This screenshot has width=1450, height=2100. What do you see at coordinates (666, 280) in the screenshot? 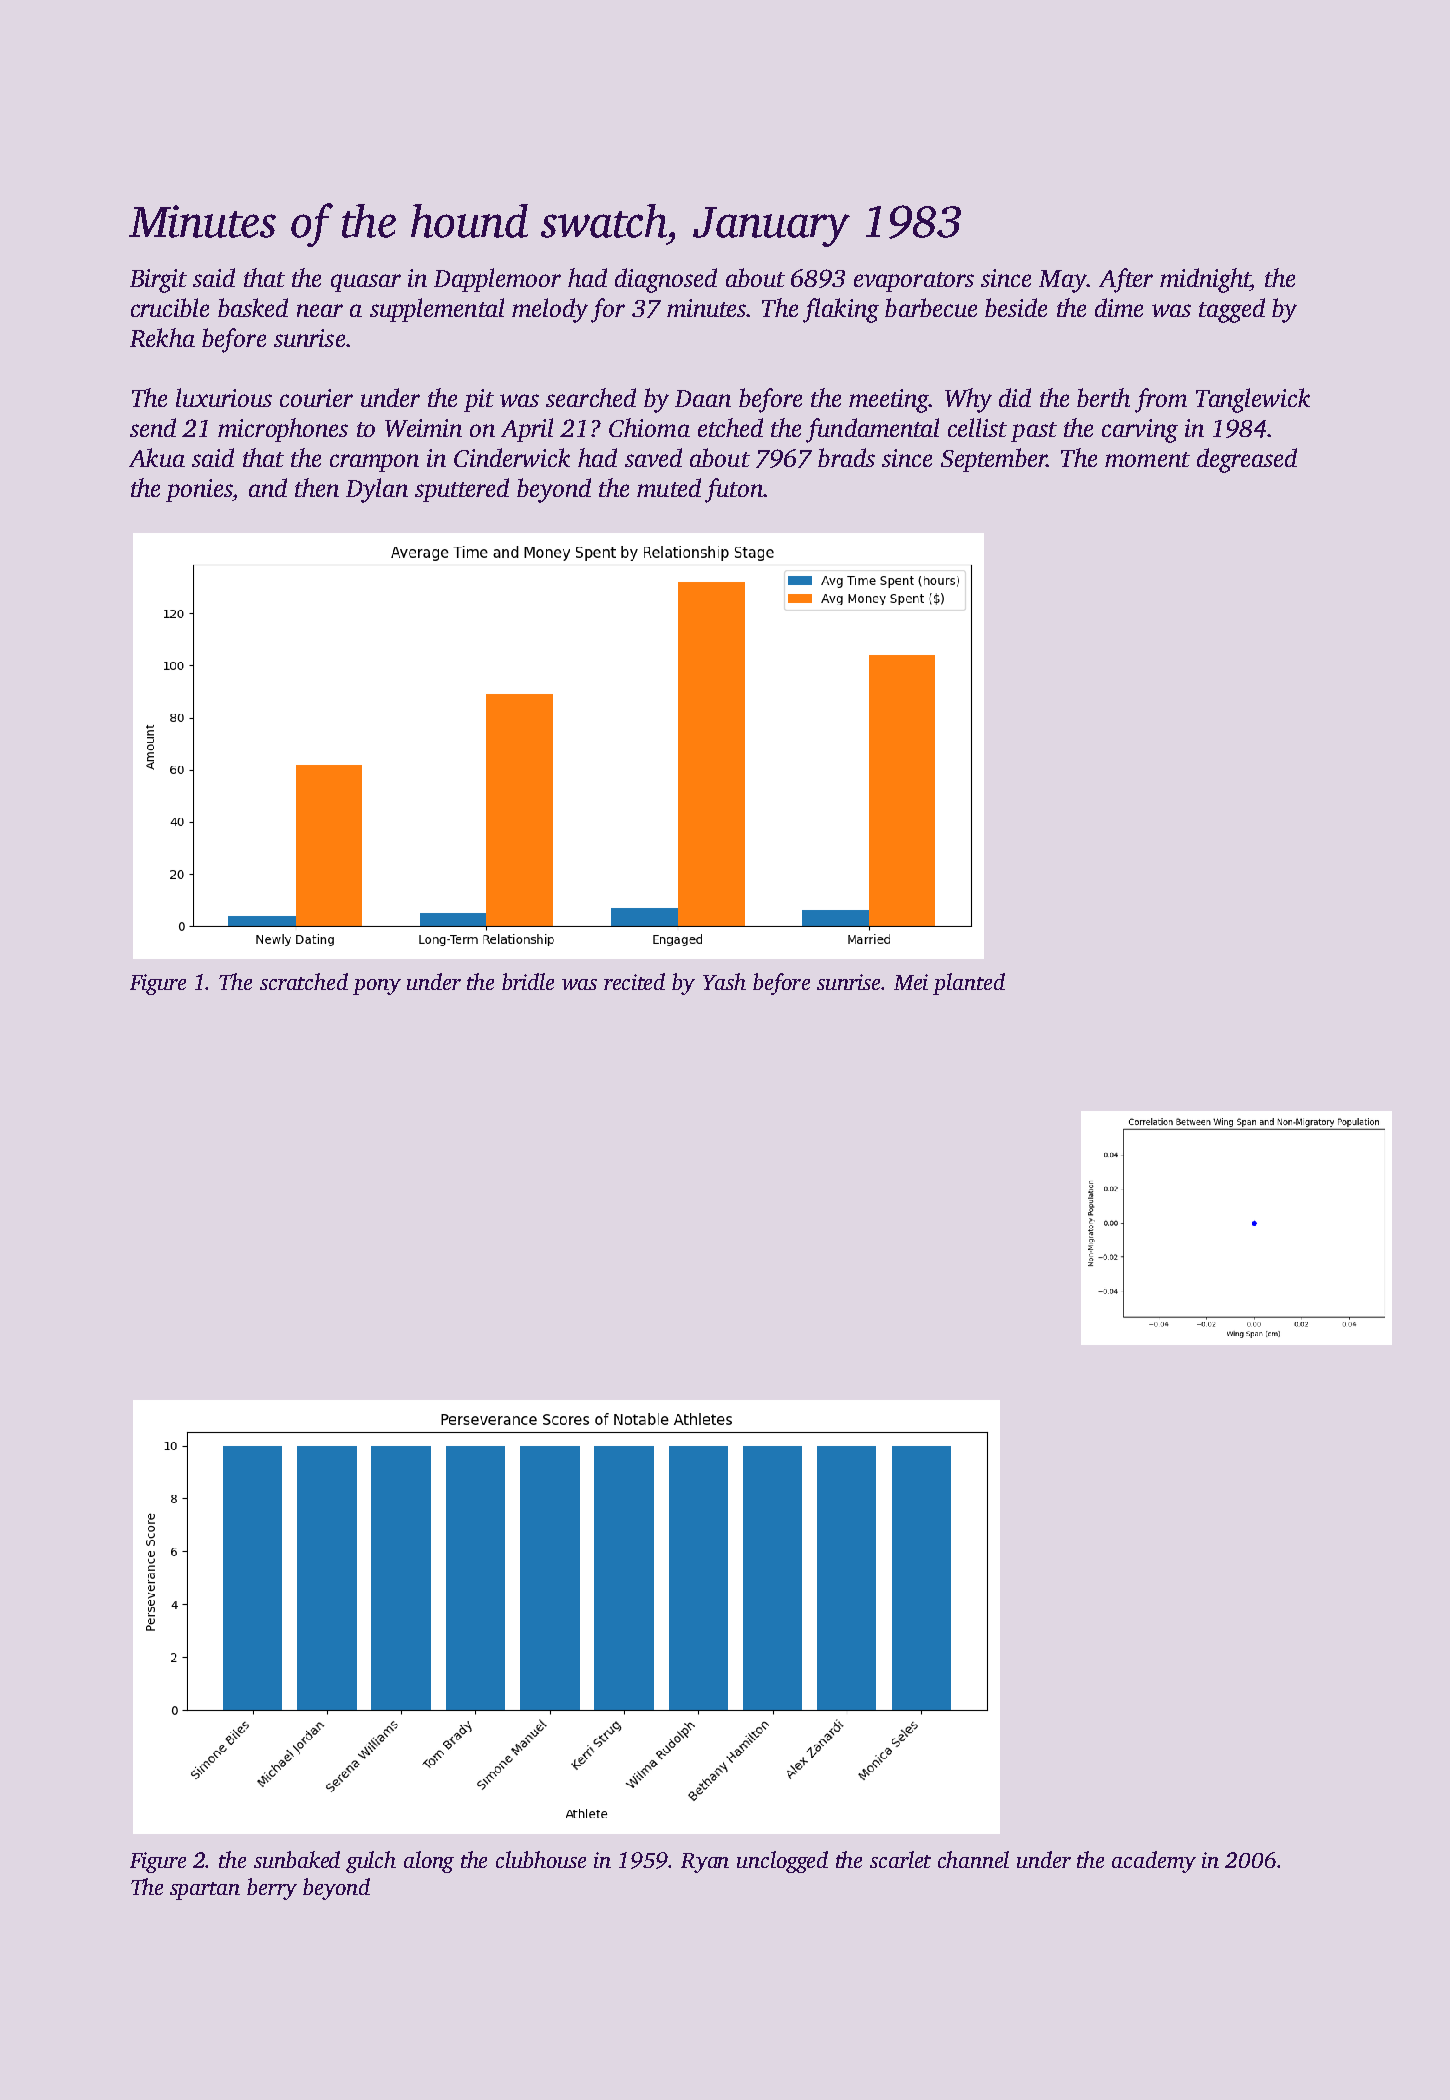
I see `diagnosed` at bounding box center [666, 280].
